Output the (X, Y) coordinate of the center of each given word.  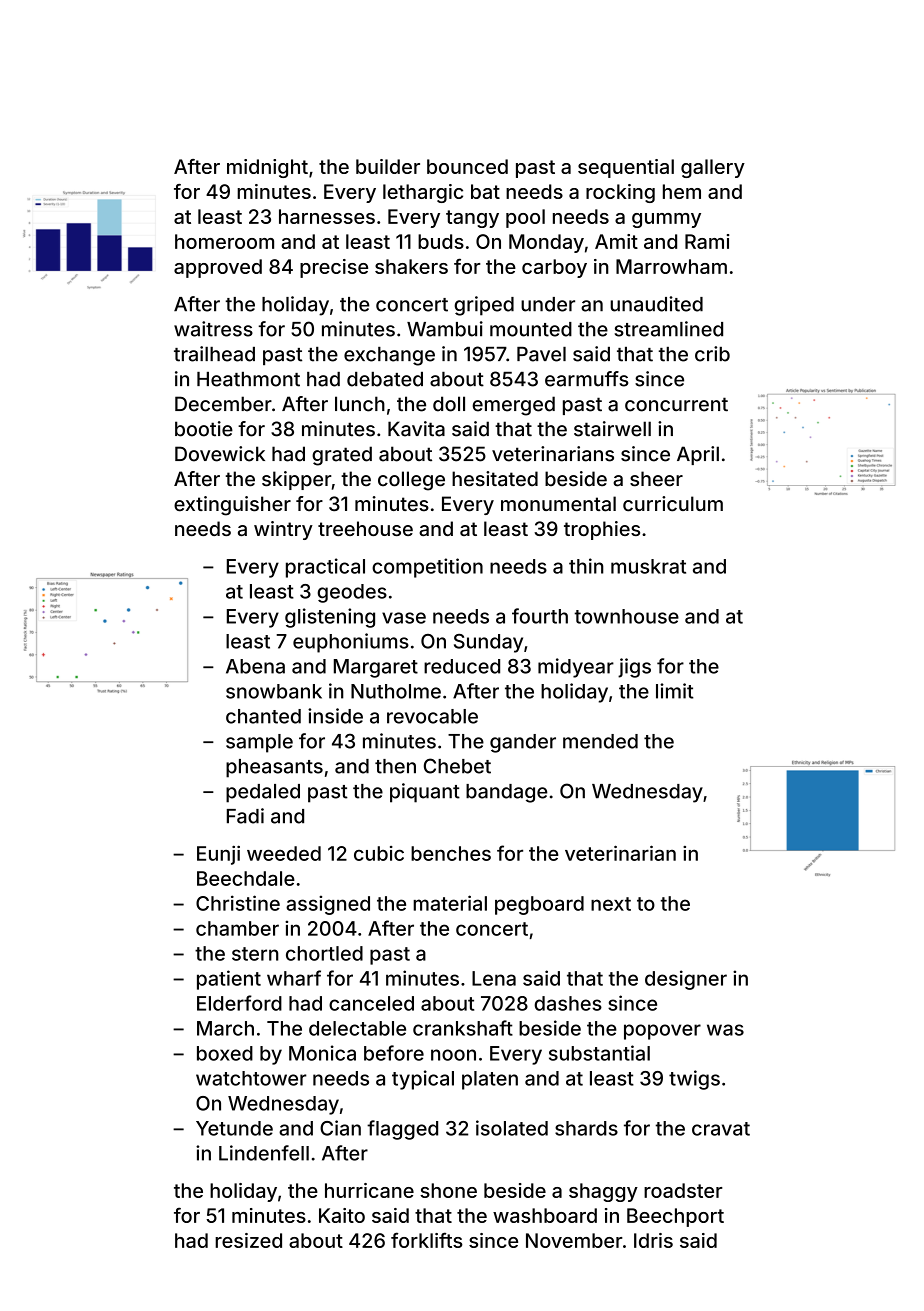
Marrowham (671, 266)
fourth (540, 616)
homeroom (224, 241)
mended (600, 741)
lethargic (423, 193)
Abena (255, 666)
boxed (225, 1053)
